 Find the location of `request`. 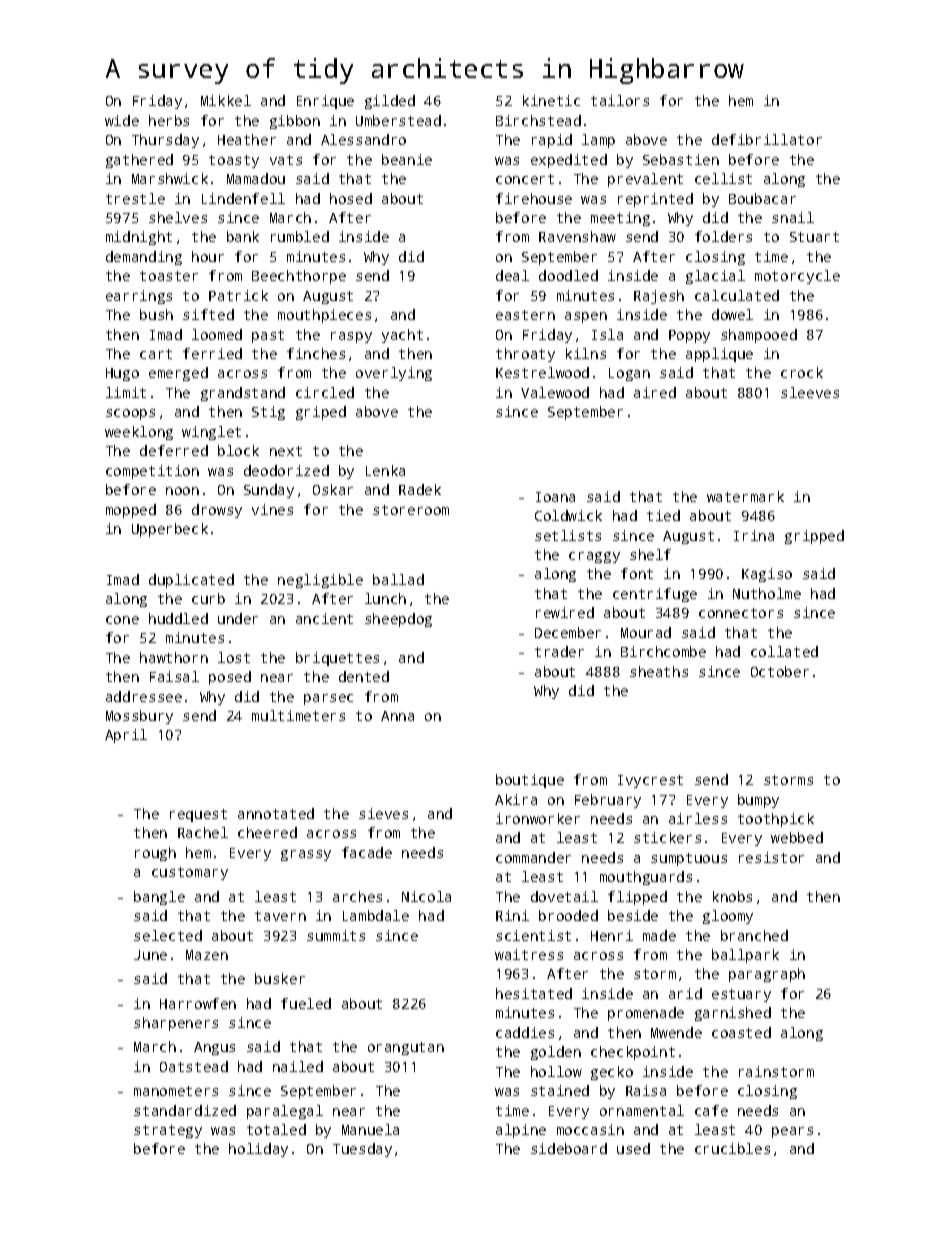

request is located at coordinates (198, 815).
